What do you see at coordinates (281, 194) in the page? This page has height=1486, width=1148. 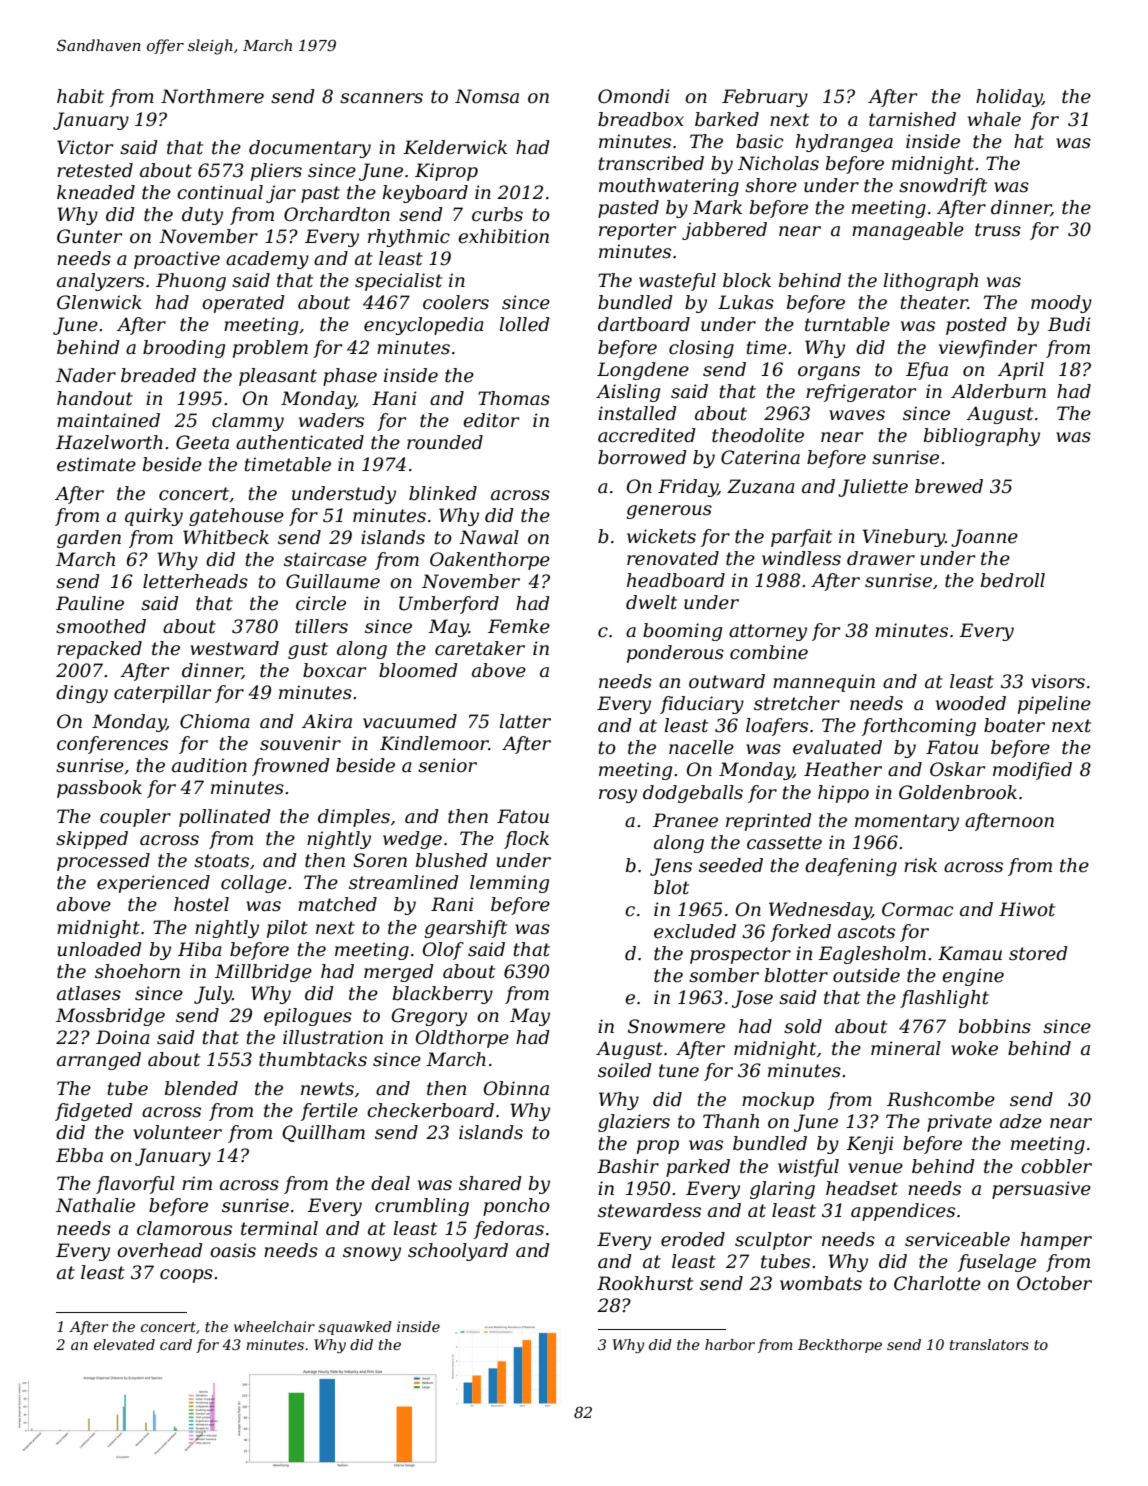 I see `jar` at bounding box center [281, 194].
